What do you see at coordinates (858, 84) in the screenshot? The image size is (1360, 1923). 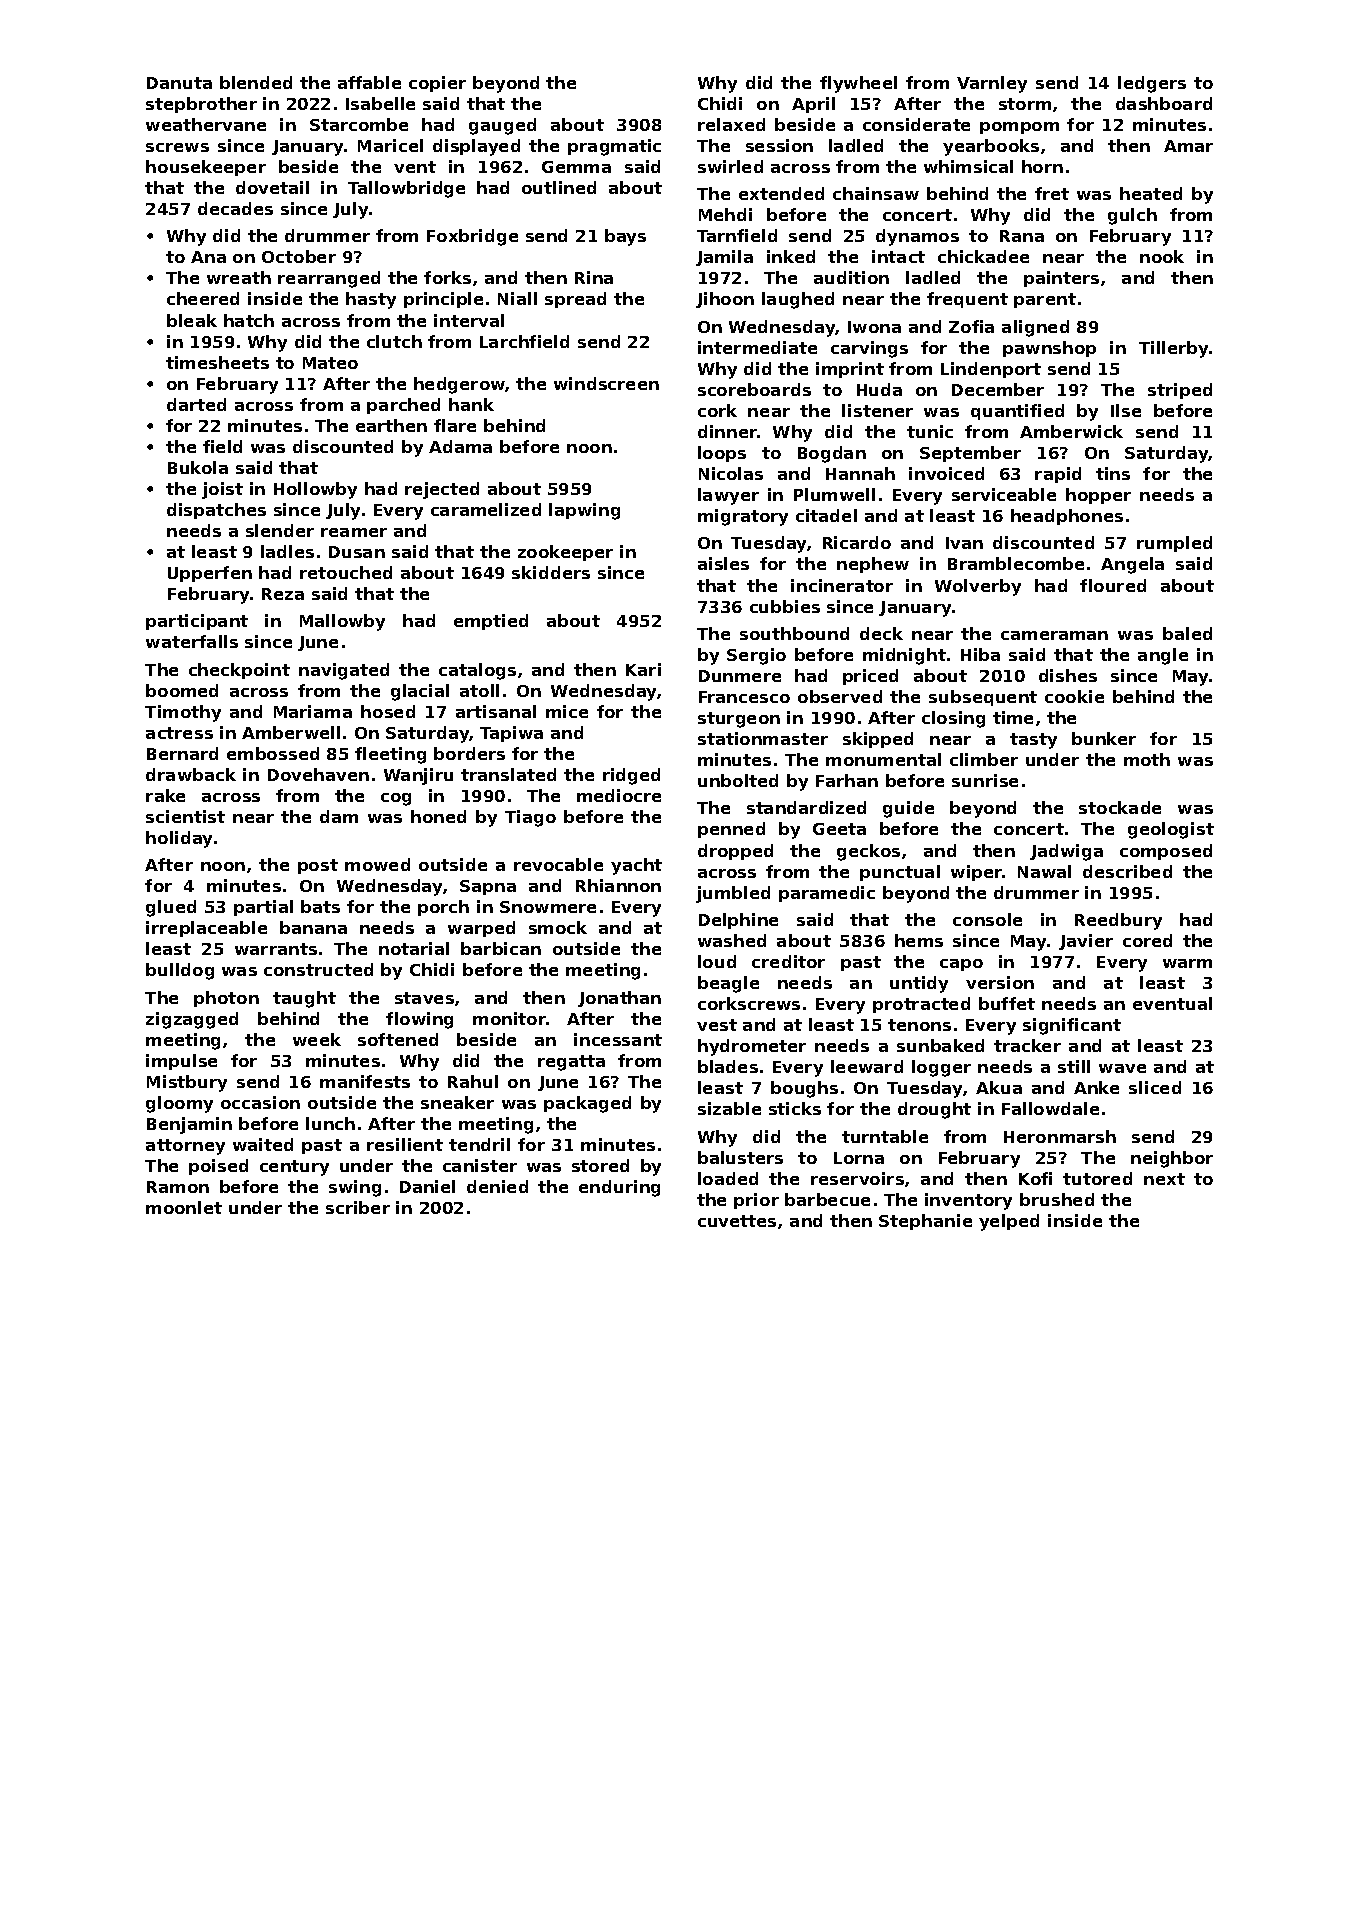 I see `flywheel` at bounding box center [858, 84].
